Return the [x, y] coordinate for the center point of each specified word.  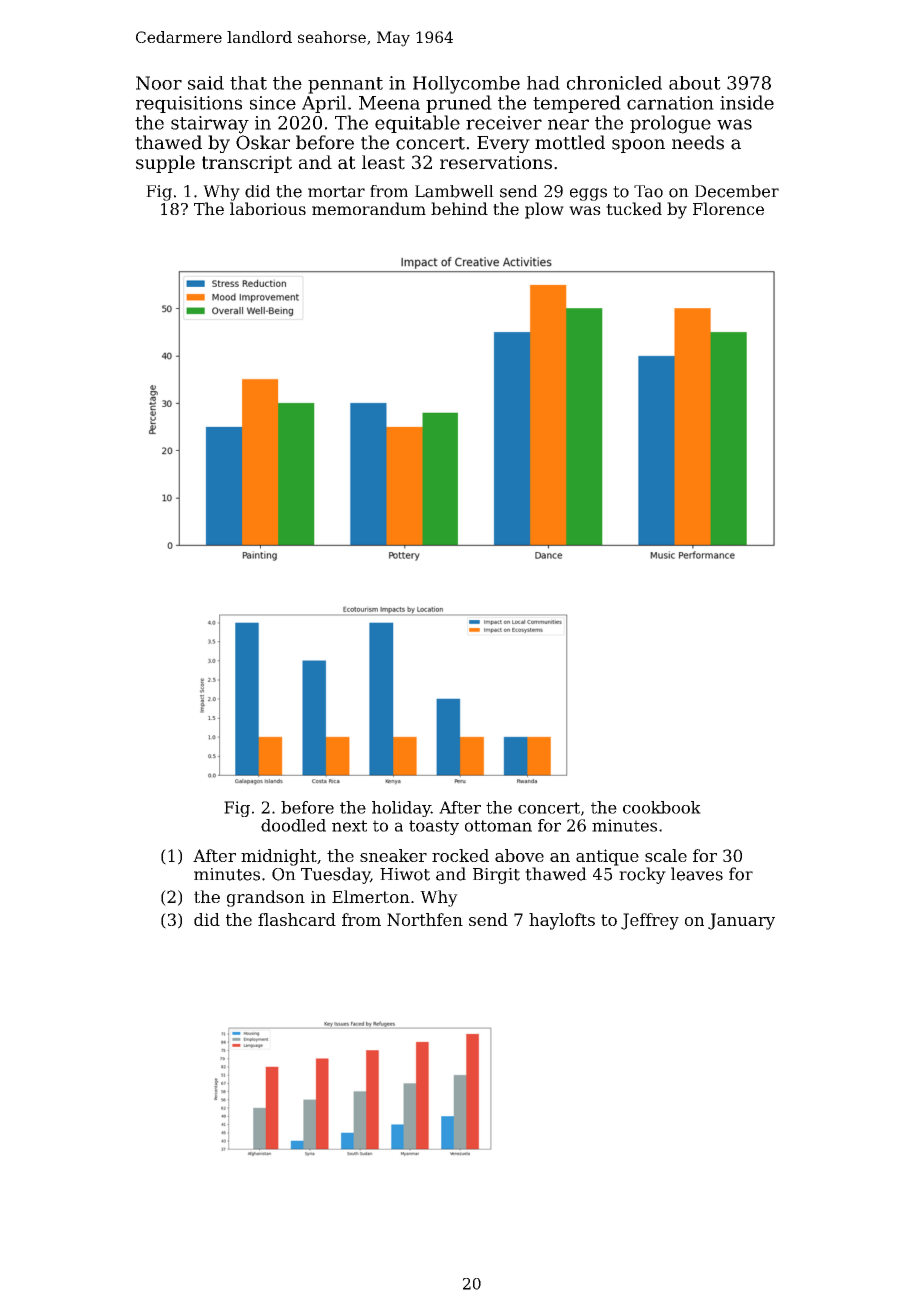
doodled [293, 825]
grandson [266, 898]
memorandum [369, 208]
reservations [496, 162]
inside [747, 102]
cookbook [662, 807]
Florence [728, 208]
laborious [268, 208]
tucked [634, 208]
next [349, 826]
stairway [210, 125]
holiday [401, 809]
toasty [434, 827]
